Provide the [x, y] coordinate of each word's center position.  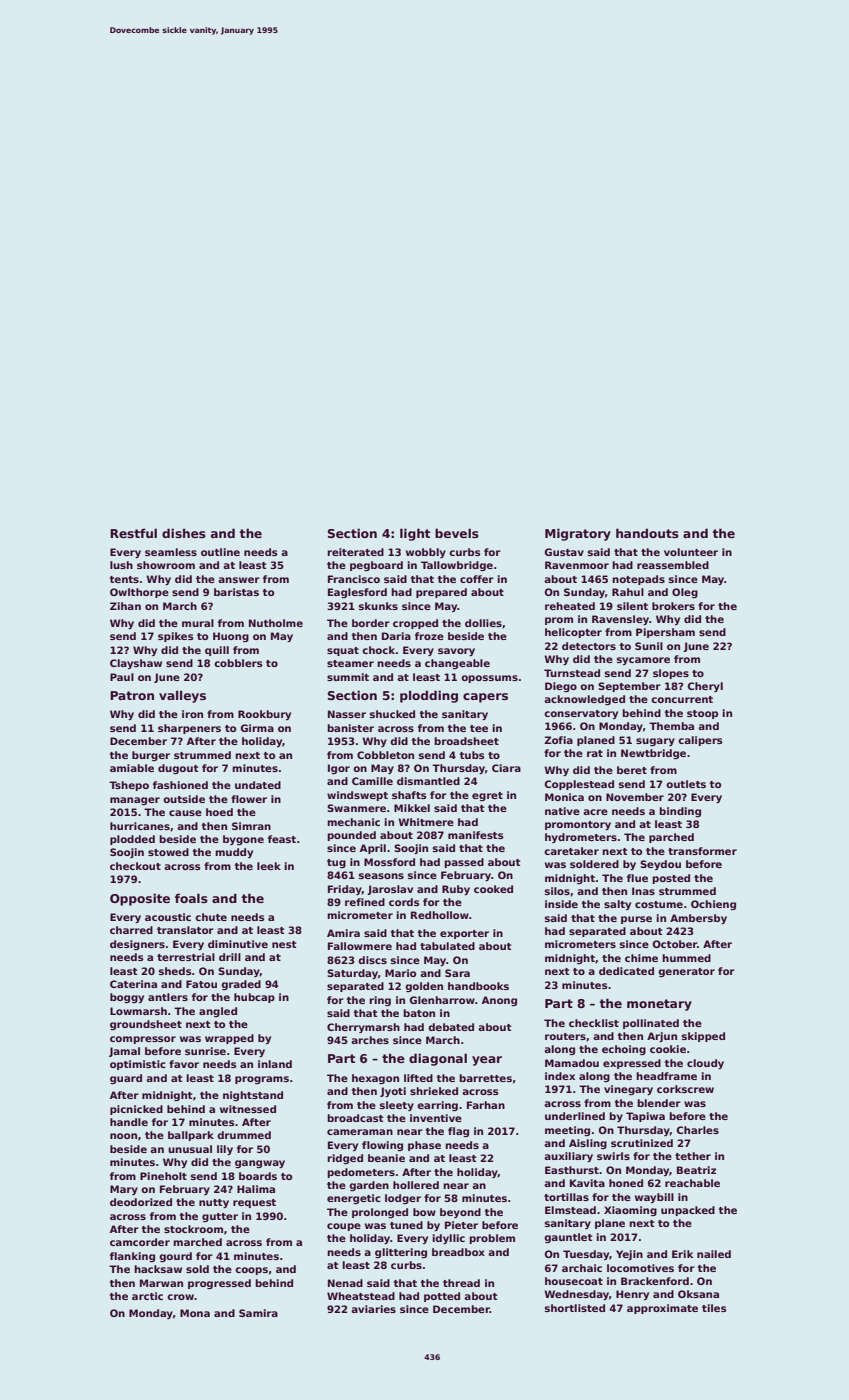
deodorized [141, 1202]
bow [424, 1212]
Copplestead [579, 785]
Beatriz [696, 1170]
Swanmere [356, 808]
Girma [257, 728]
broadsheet [466, 741]
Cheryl [705, 687]
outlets [686, 784]
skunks [378, 606]
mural [198, 623]
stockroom [193, 1229]
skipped [703, 1037]
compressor [143, 1040]
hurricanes [140, 826]
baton [419, 1013]
